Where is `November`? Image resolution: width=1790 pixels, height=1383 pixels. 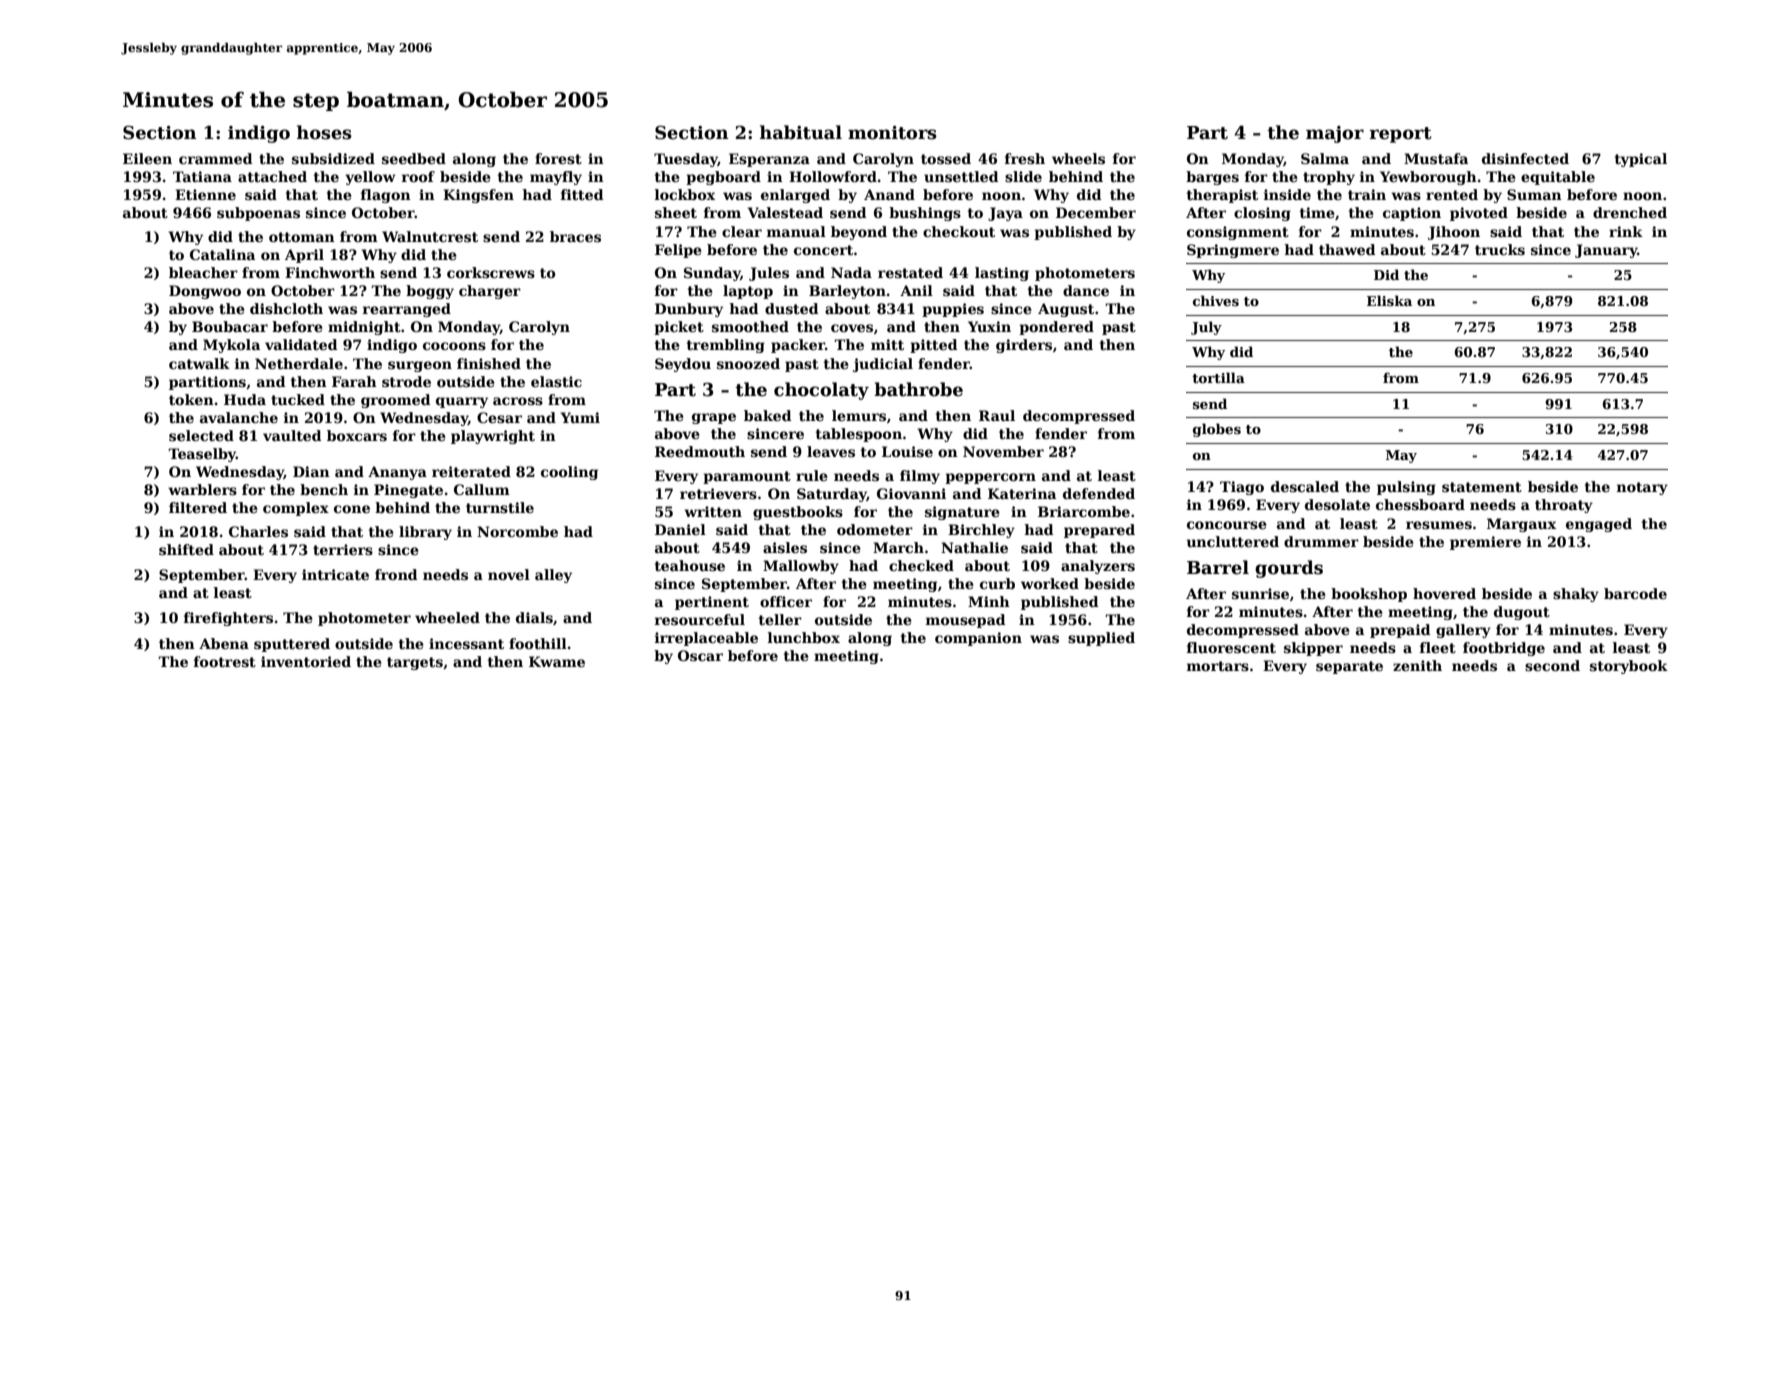
November is located at coordinates (1003, 451).
